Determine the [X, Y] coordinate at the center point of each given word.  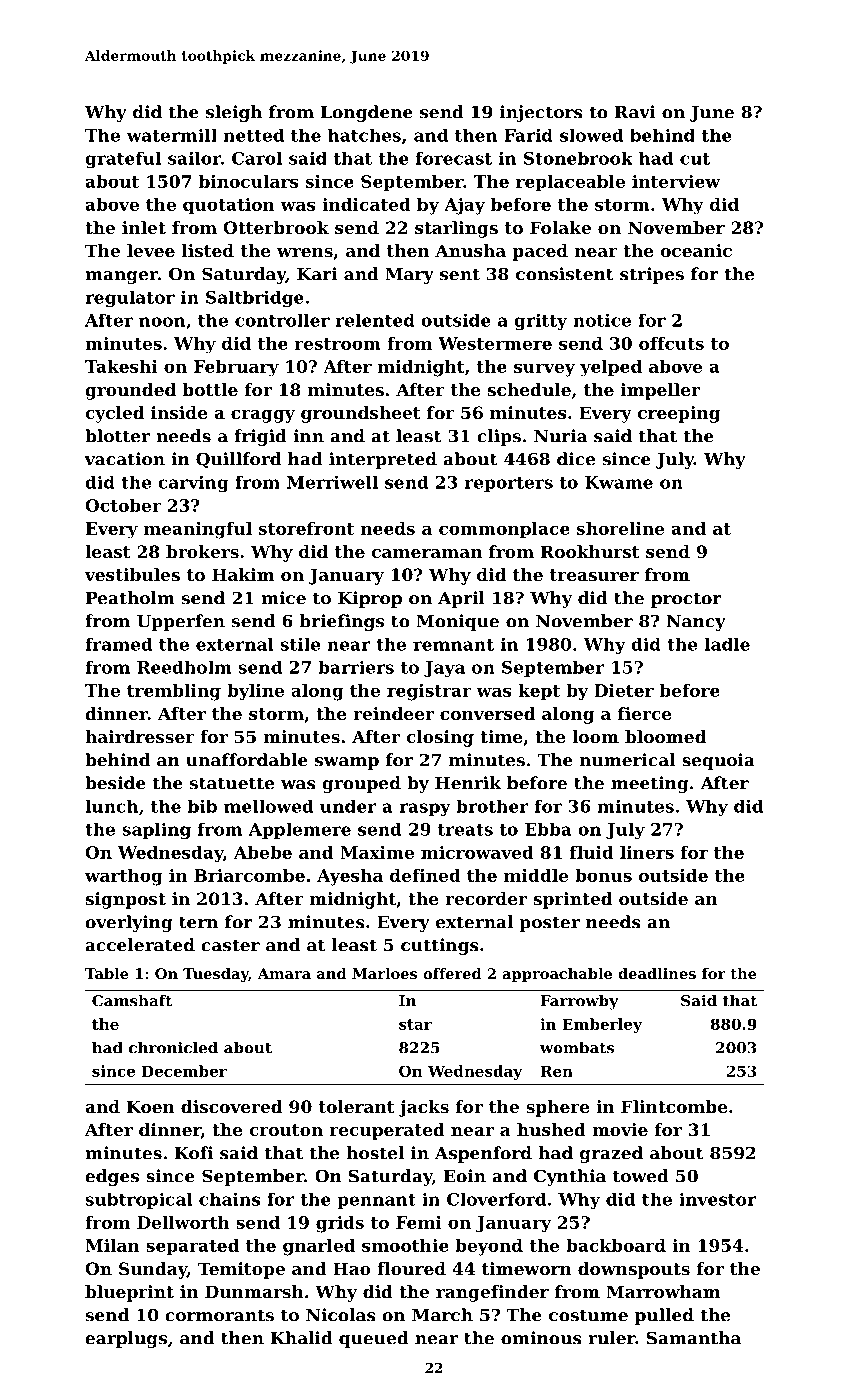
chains [229, 1199]
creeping [679, 414]
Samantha [694, 1338]
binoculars [249, 181]
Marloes [384, 973]
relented [375, 320]
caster [230, 945]
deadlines [657, 973]
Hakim [243, 574]
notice [602, 320]
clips [499, 437]
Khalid [302, 1338]
